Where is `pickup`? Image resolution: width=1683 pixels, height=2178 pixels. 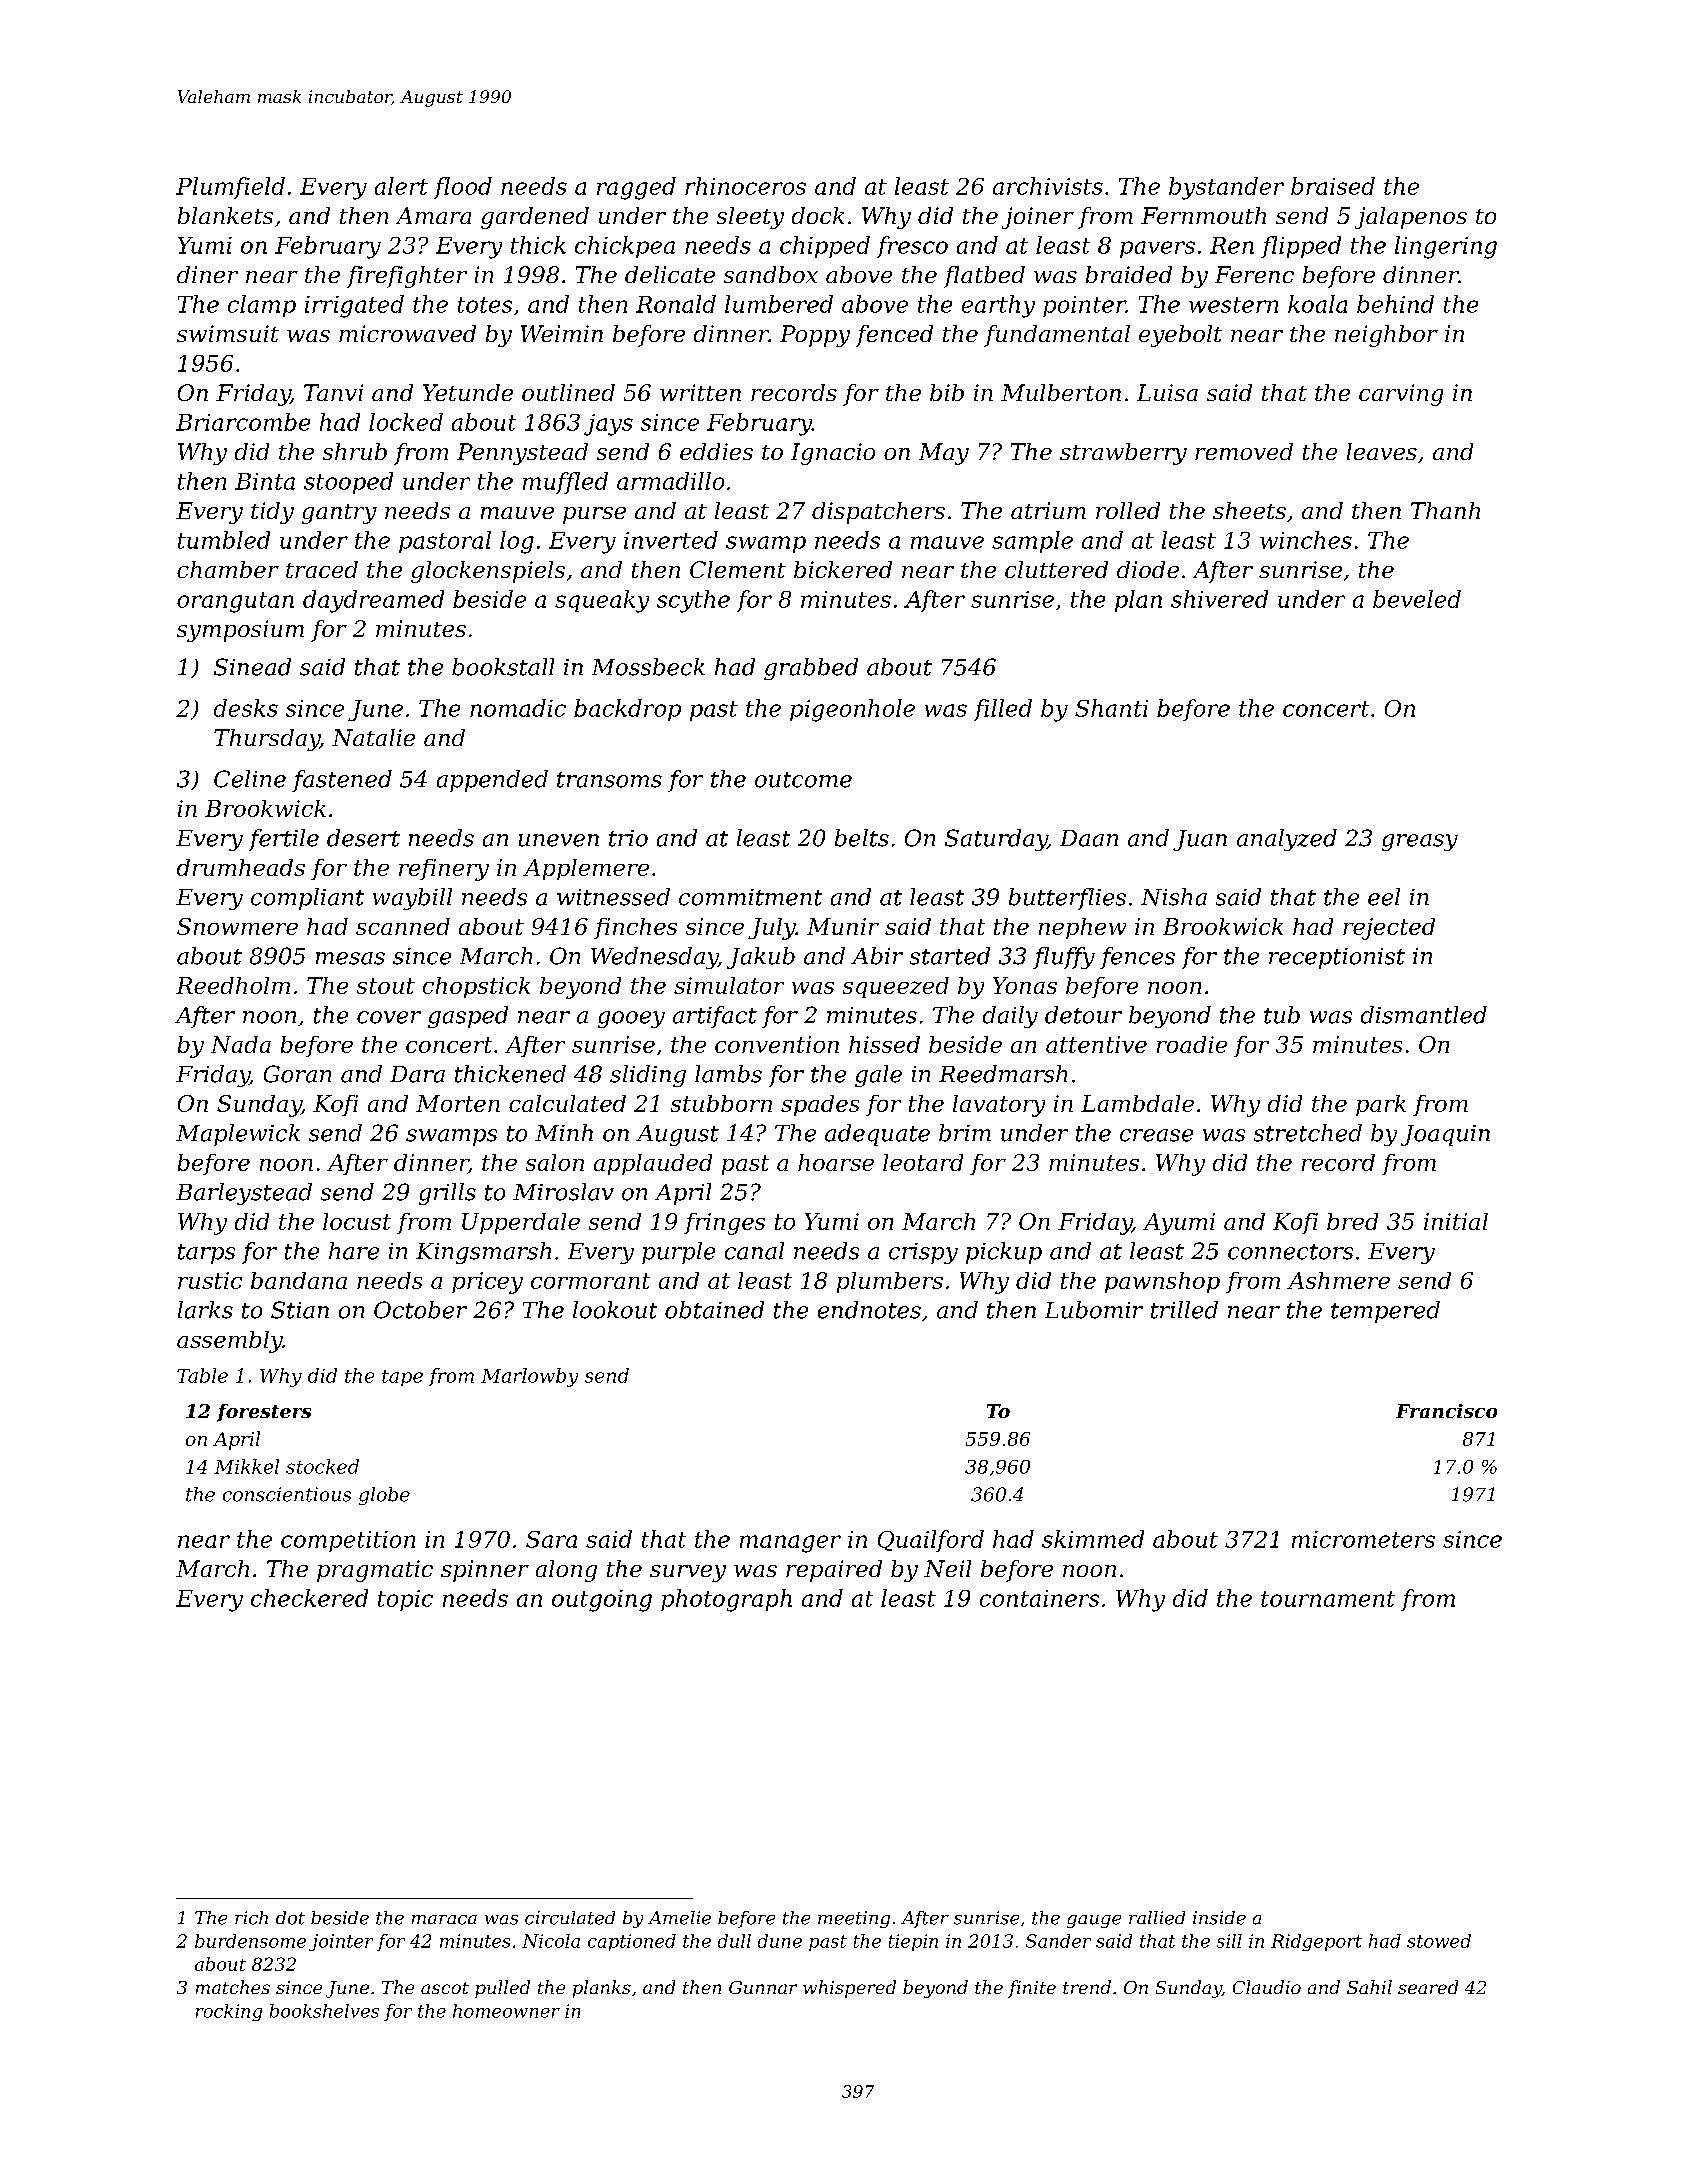 pickup is located at coordinates (1004, 1253).
